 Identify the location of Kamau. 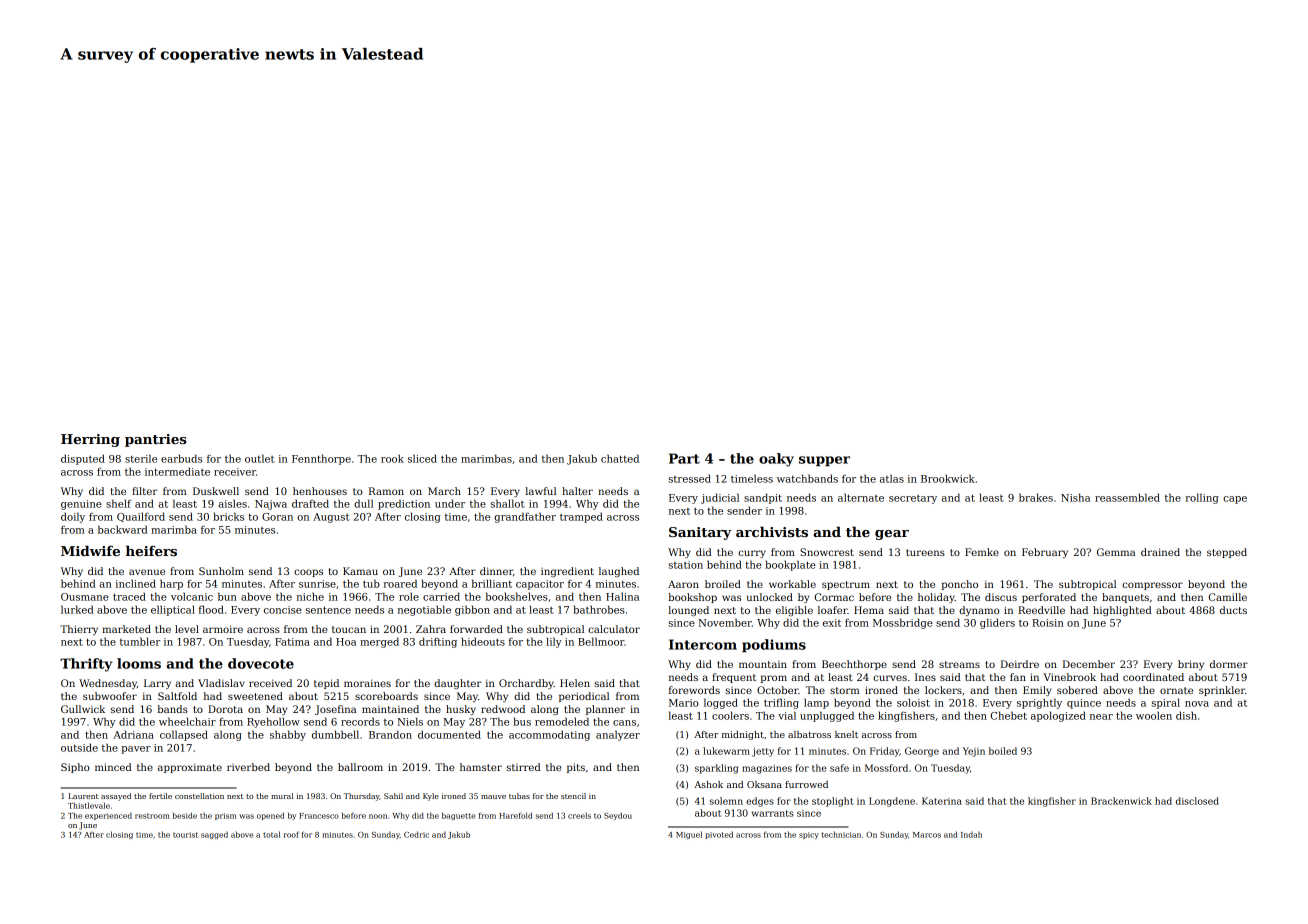
(360, 571).
